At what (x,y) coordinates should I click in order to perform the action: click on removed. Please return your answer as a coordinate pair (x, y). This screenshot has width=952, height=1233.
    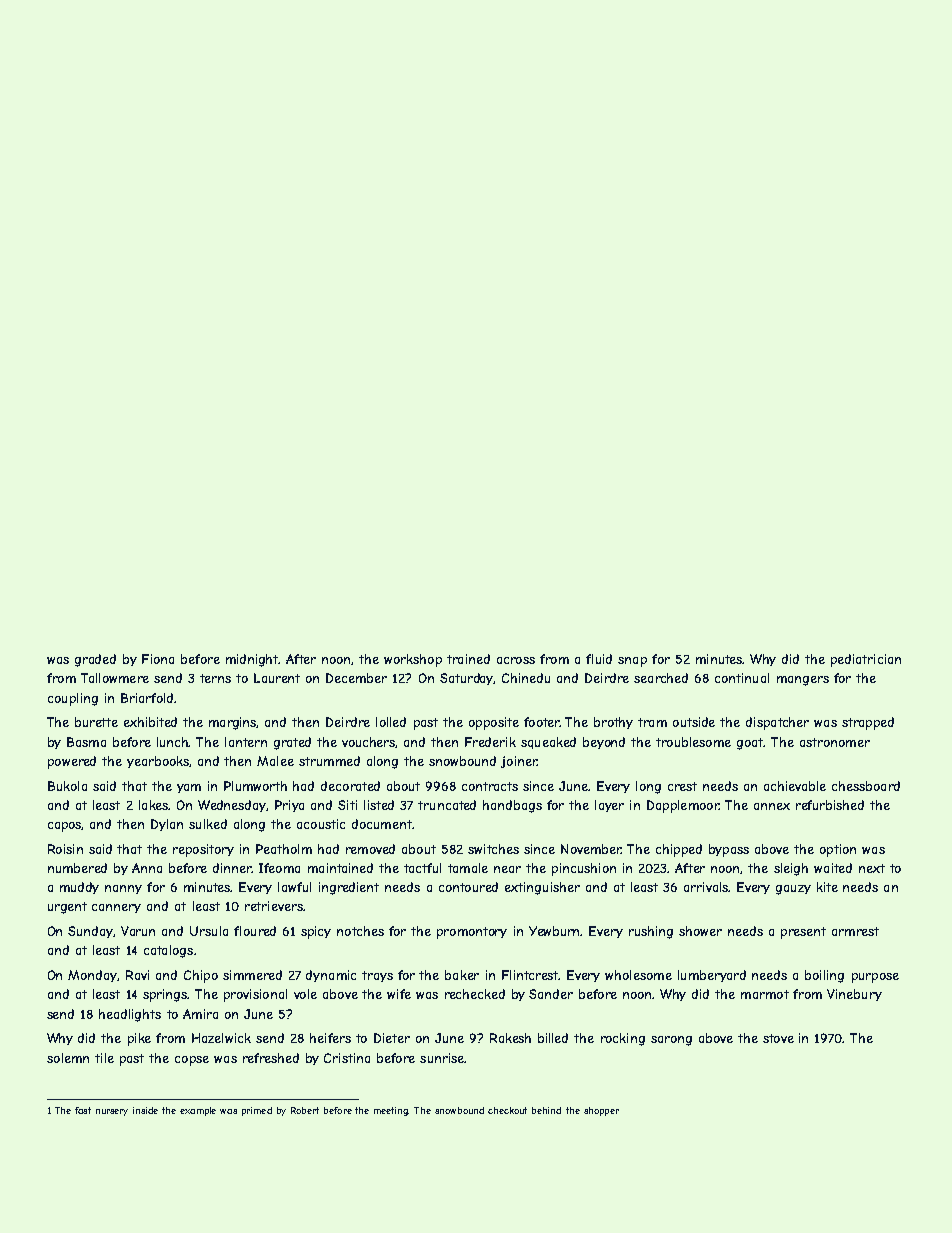
    Looking at the image, I should click on (370, 849).
